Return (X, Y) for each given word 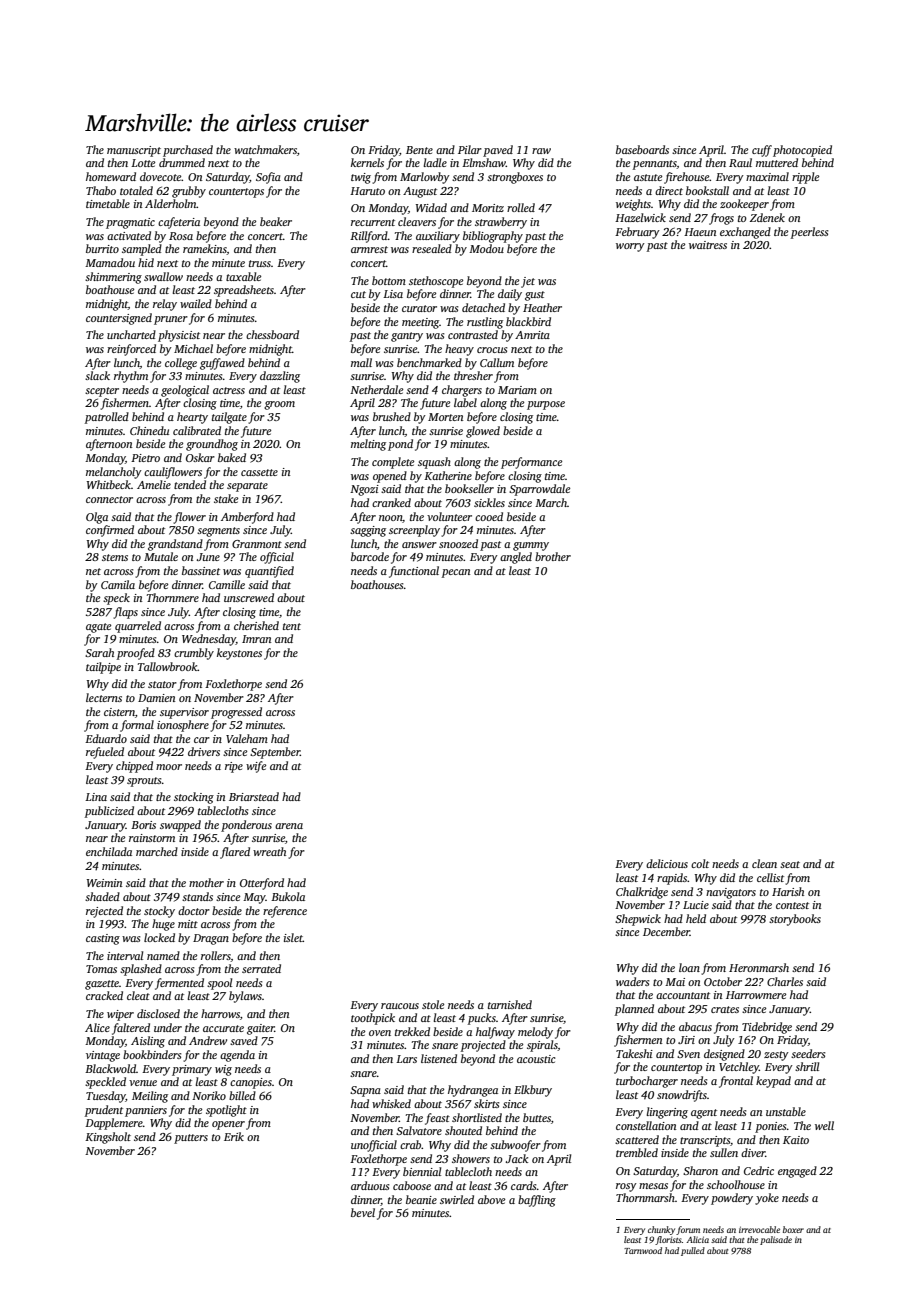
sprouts (144, 782)
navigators (731, 893)
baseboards (642, 149)
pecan (456, 573)
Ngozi (364, 490)
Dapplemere (114, 1124)
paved (498, 151)
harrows (220, 1013)
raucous (400, 1006)
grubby (189, 192)
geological (185, 391)
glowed (483, 432)
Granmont (257, 544)
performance (531, 463)
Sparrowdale (539, 490)
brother (553, 556)
